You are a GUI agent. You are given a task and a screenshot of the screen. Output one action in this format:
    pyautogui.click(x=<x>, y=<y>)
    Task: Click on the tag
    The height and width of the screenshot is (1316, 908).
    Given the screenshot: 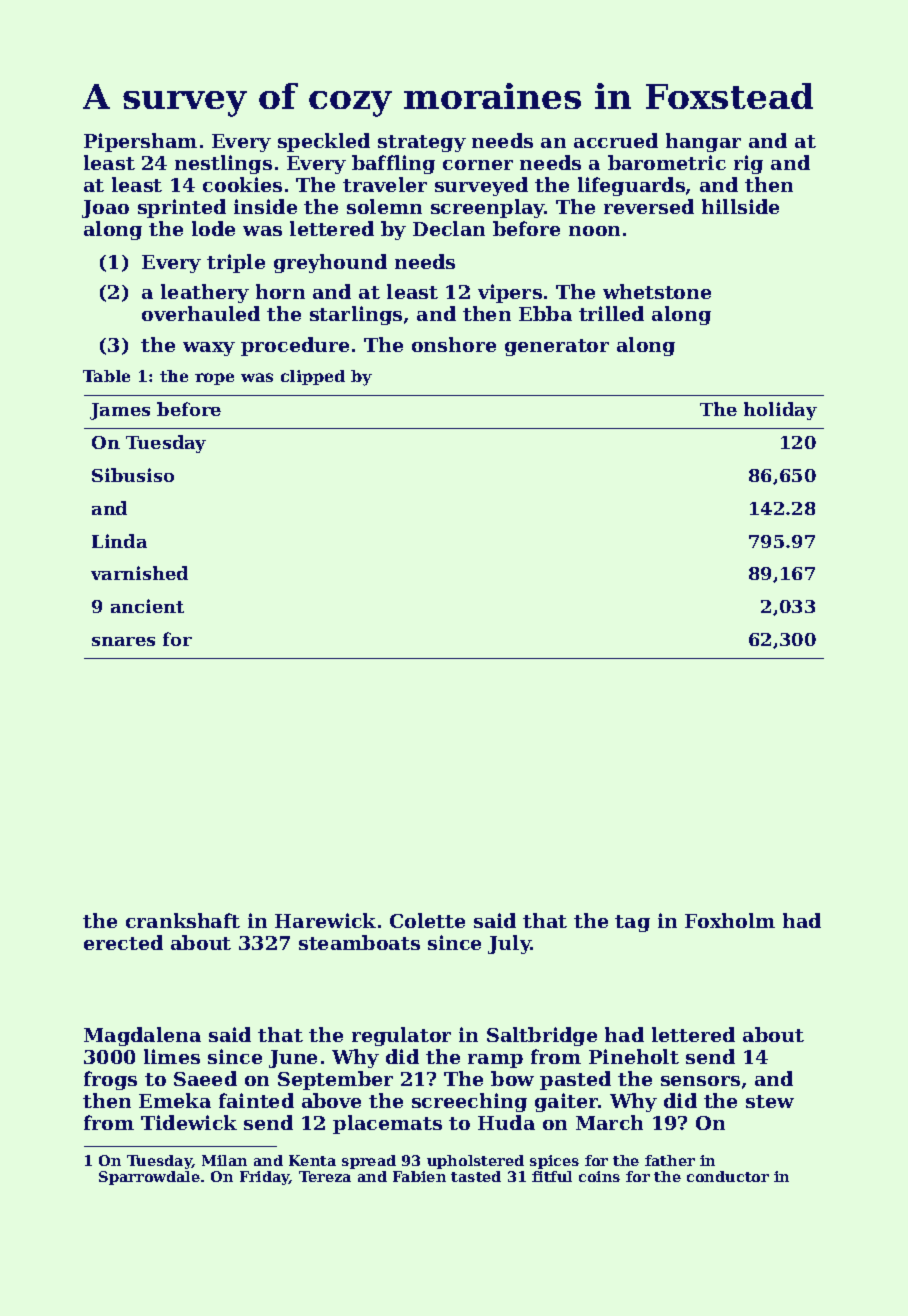 What is the action you would take?
    pyautogui.click(x=632, y=923)
